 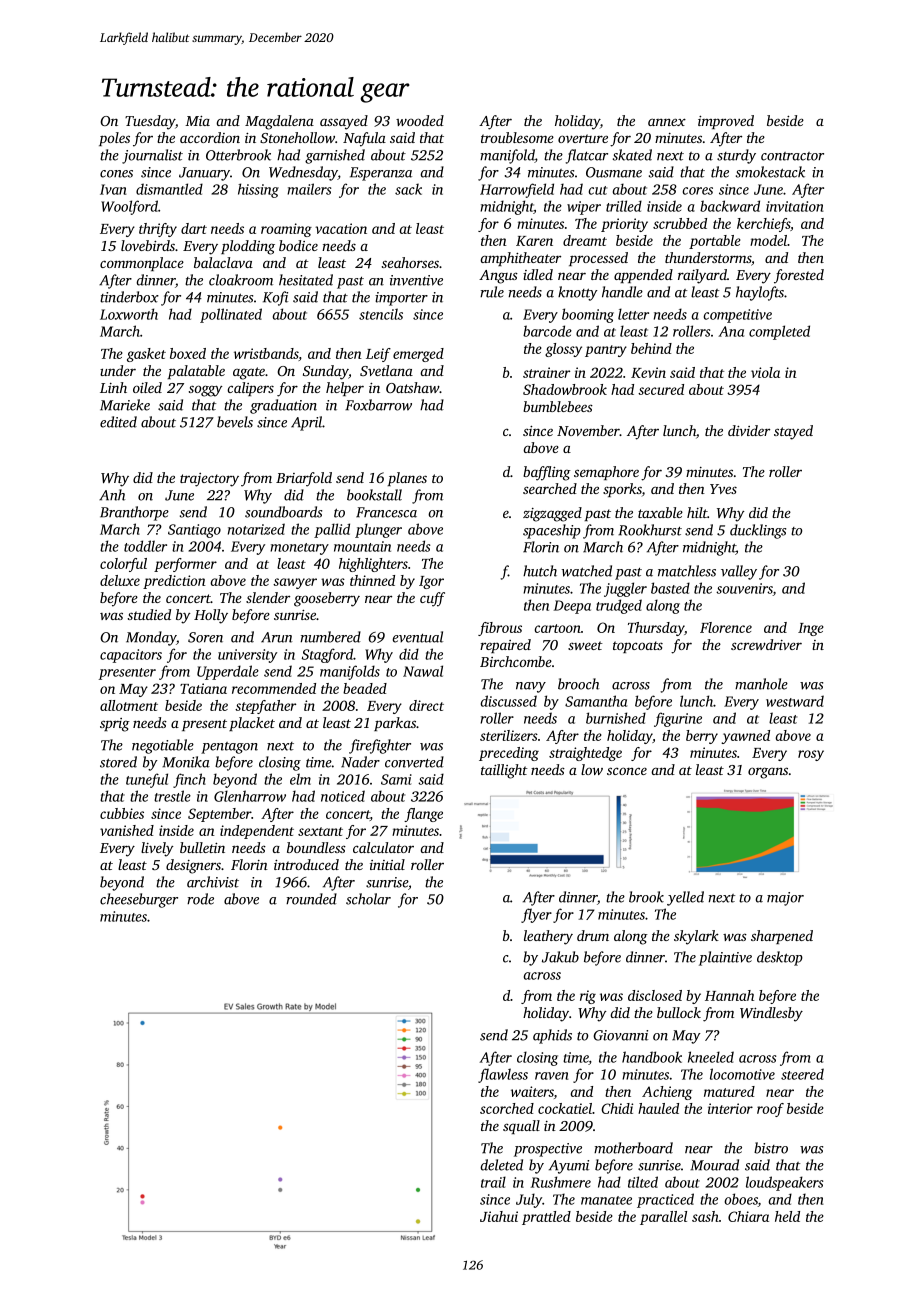 What do you see at coordinates (697, 512) in the document?
I see `hilt` at bounding box center [697, 512].
